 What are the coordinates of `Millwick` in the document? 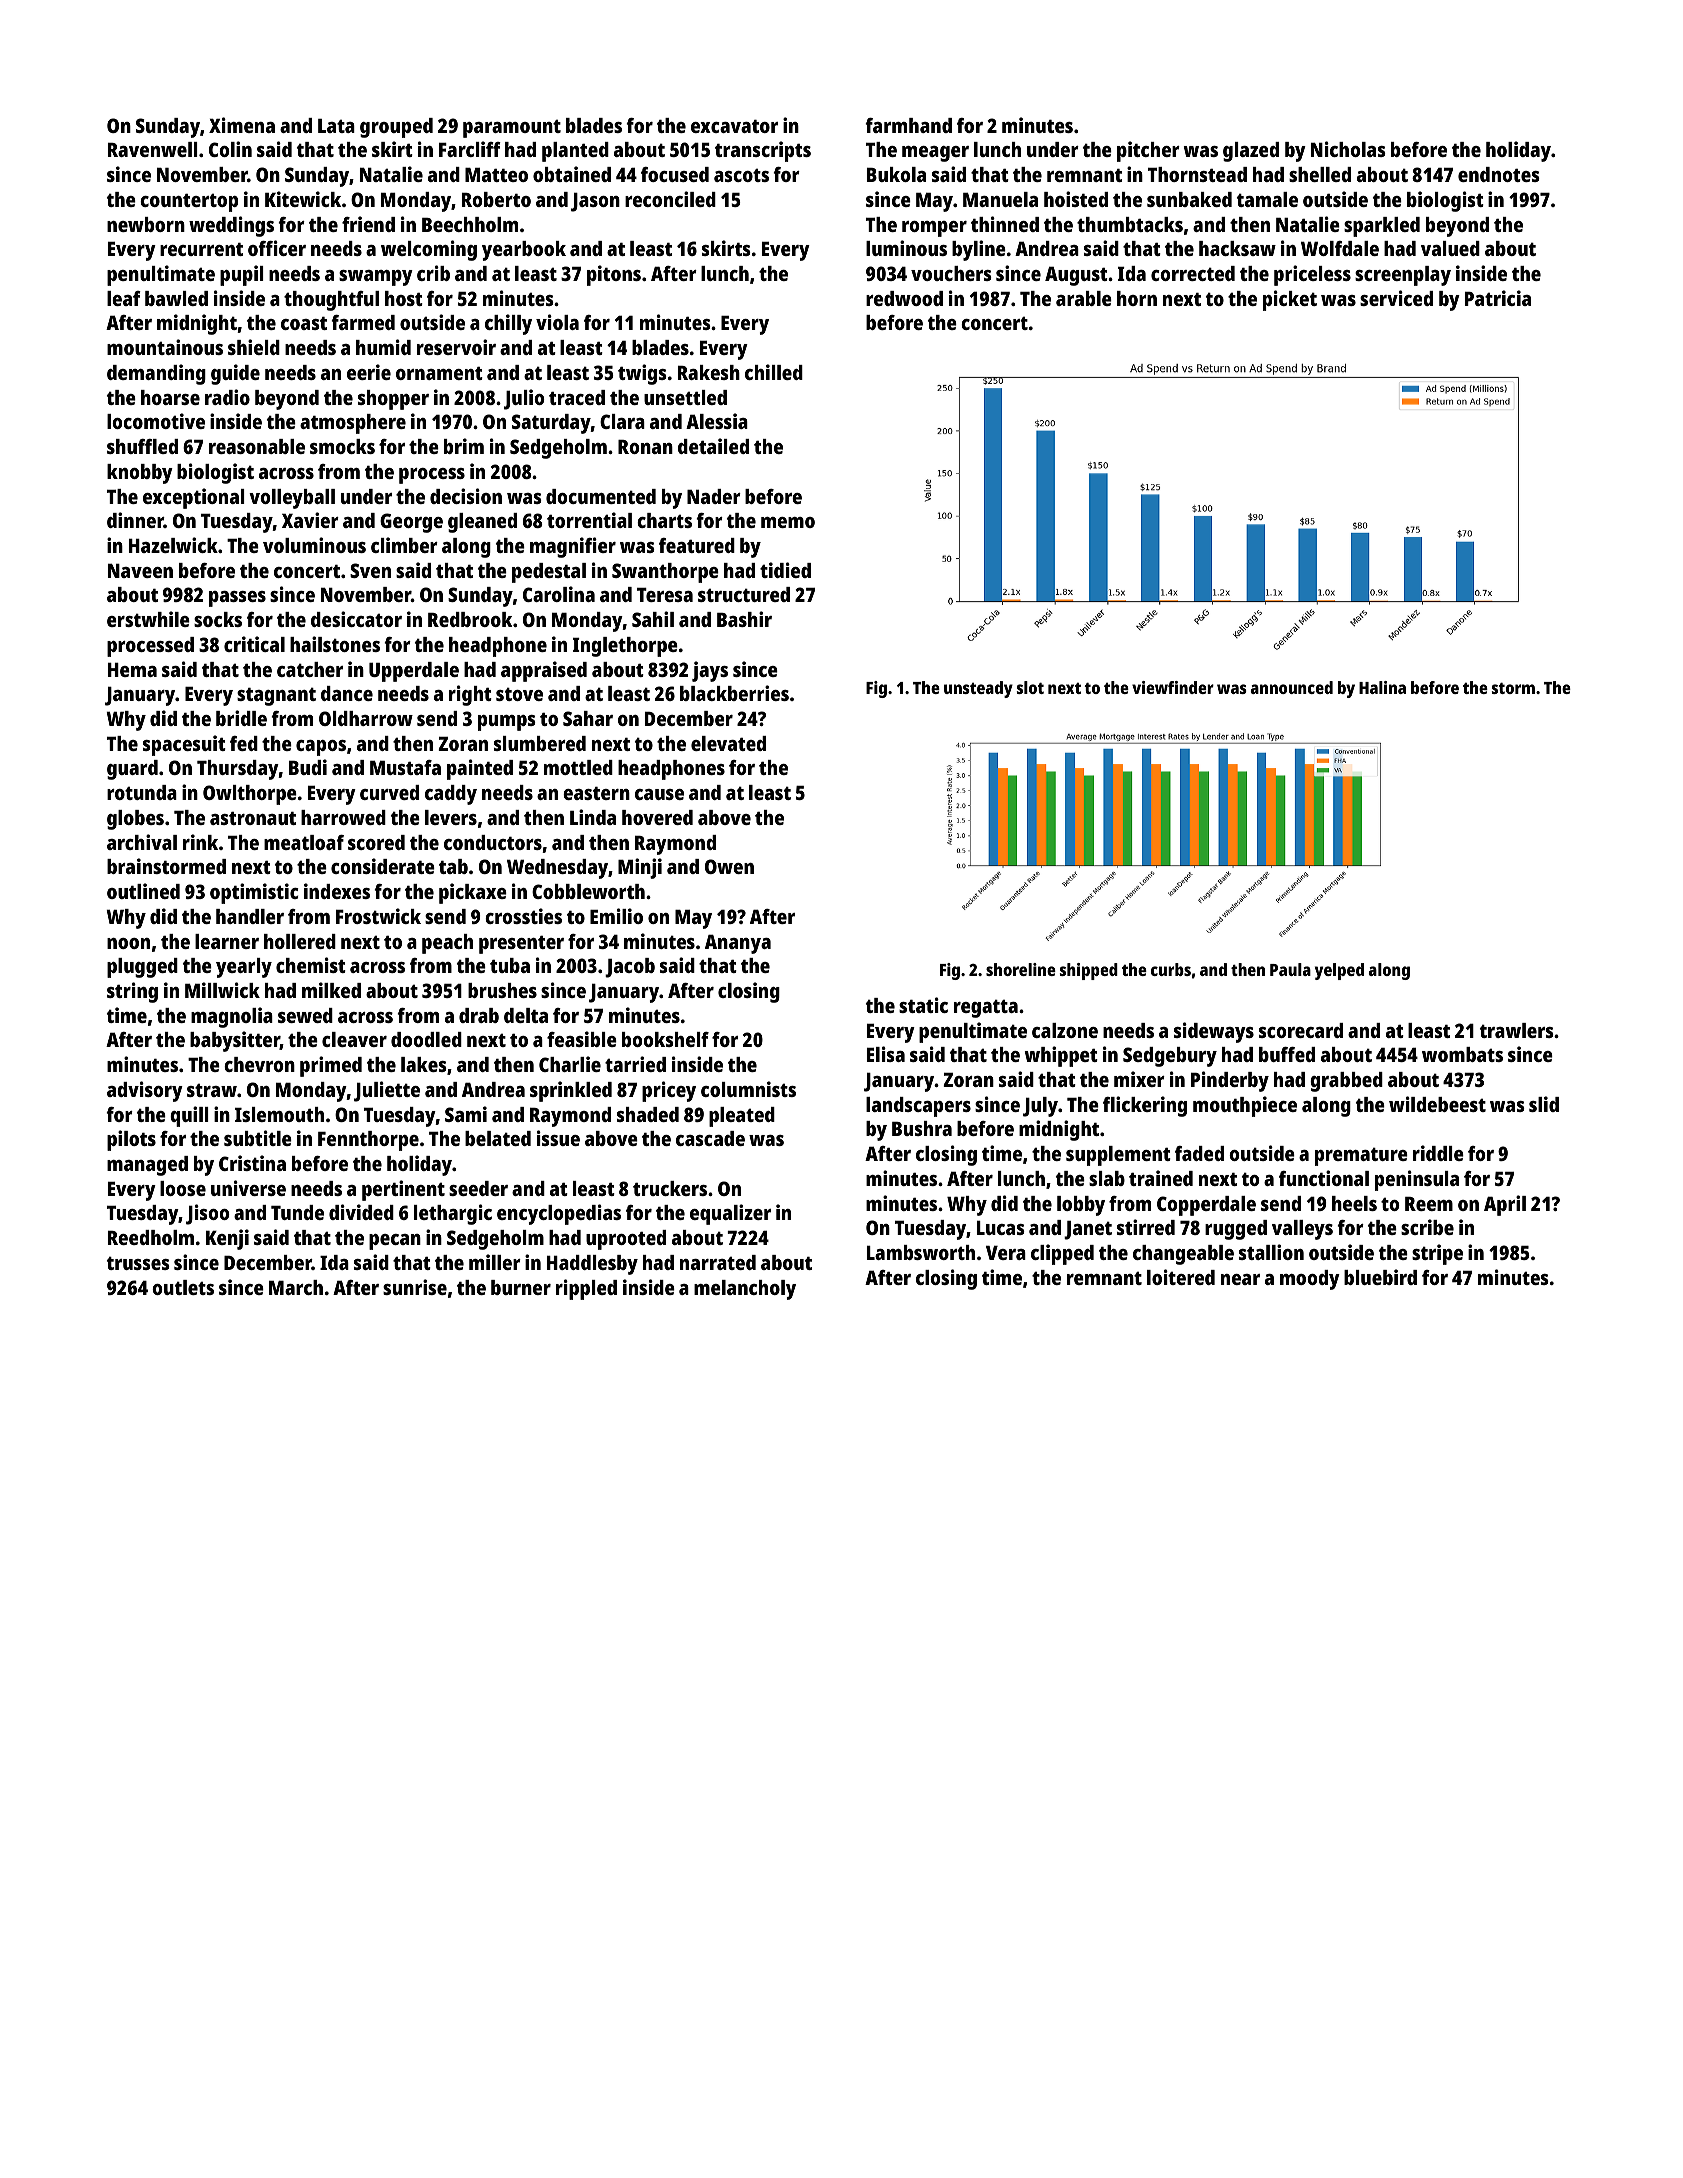 It's located at (222, 990).
